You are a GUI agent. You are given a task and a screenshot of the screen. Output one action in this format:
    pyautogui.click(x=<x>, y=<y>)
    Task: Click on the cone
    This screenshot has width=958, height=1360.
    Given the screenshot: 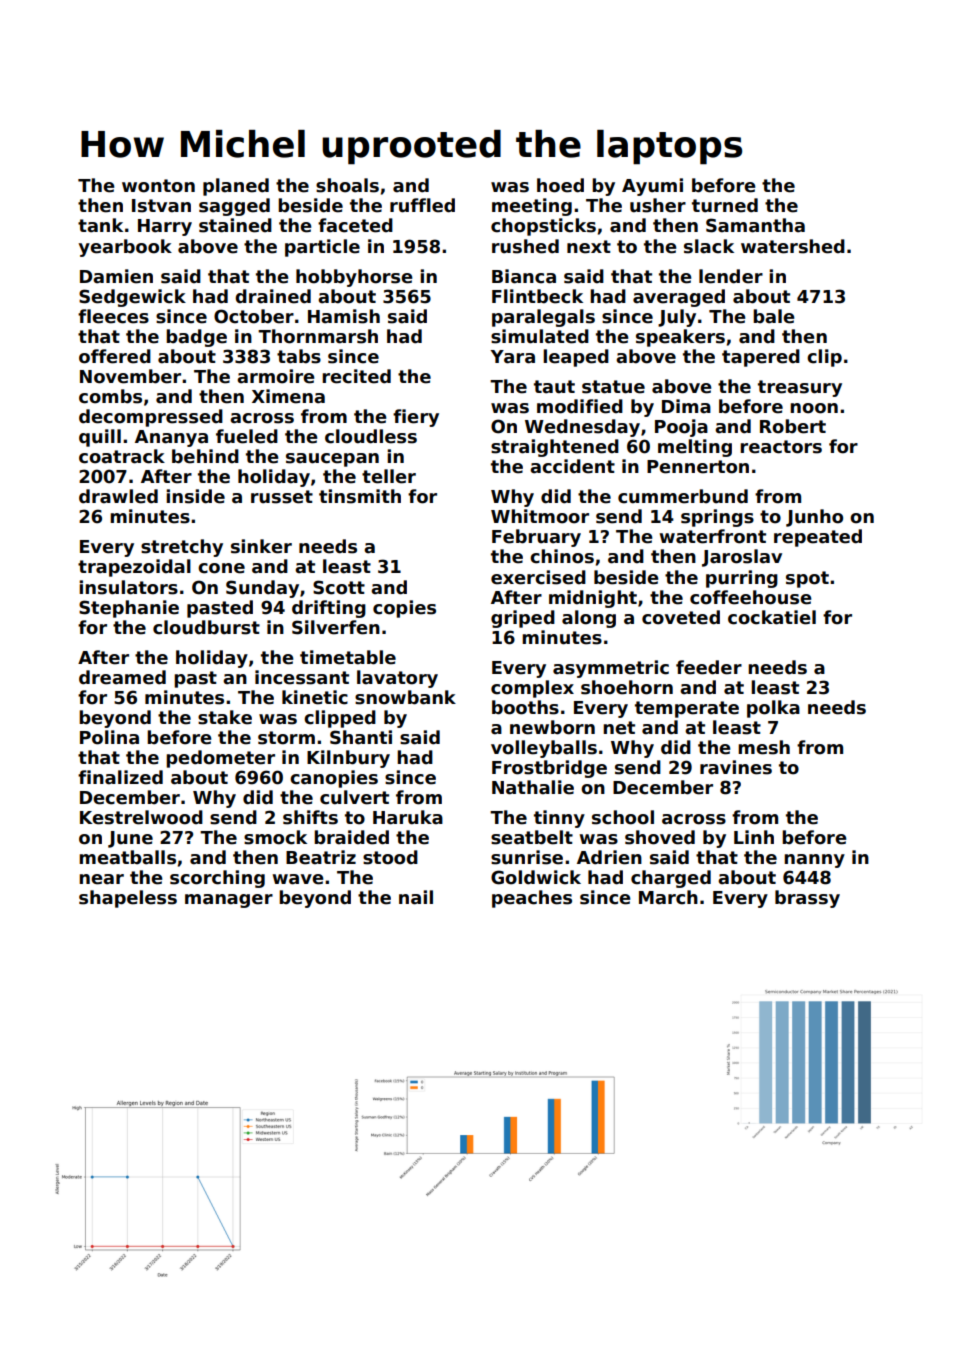 What is the action you would take?
    pyautogui.click(x=221, y=568)
